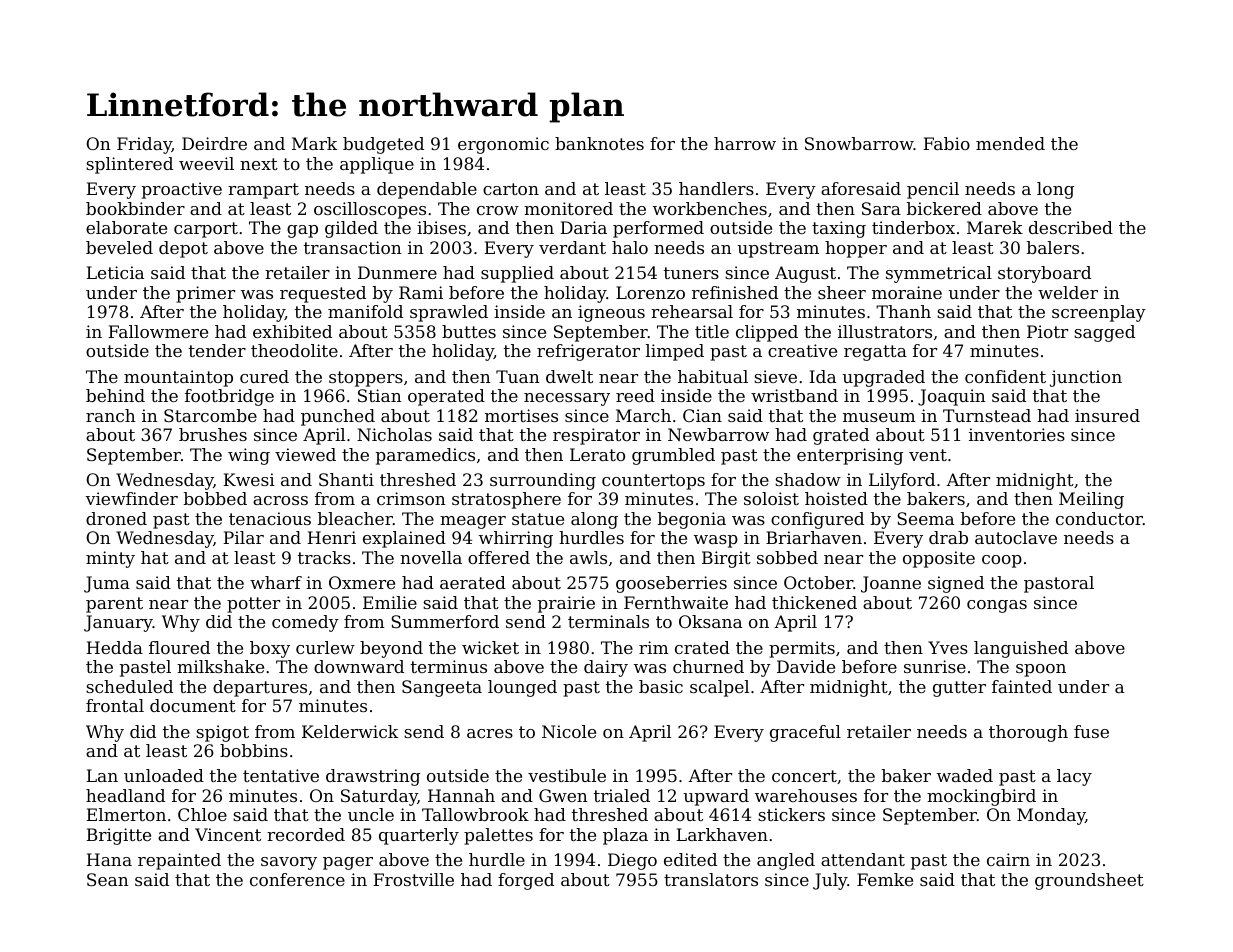 The image size is (1233, 952). What do you see at coordinates (653, 482) in the image?
I see `countertops` at bounding box center [653, 482].
